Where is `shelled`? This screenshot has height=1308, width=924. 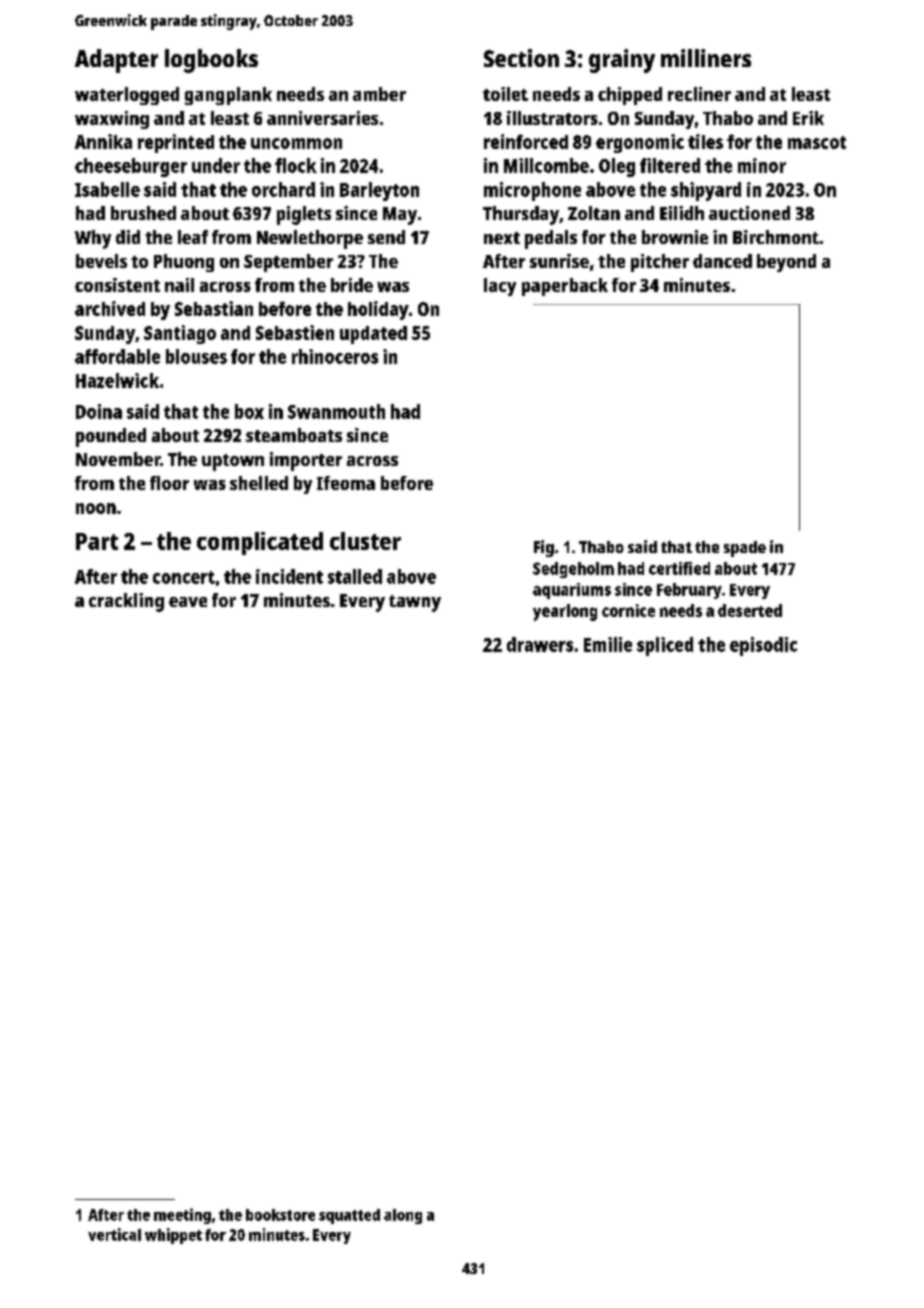
shelled is located at coordinates (259, 483).
